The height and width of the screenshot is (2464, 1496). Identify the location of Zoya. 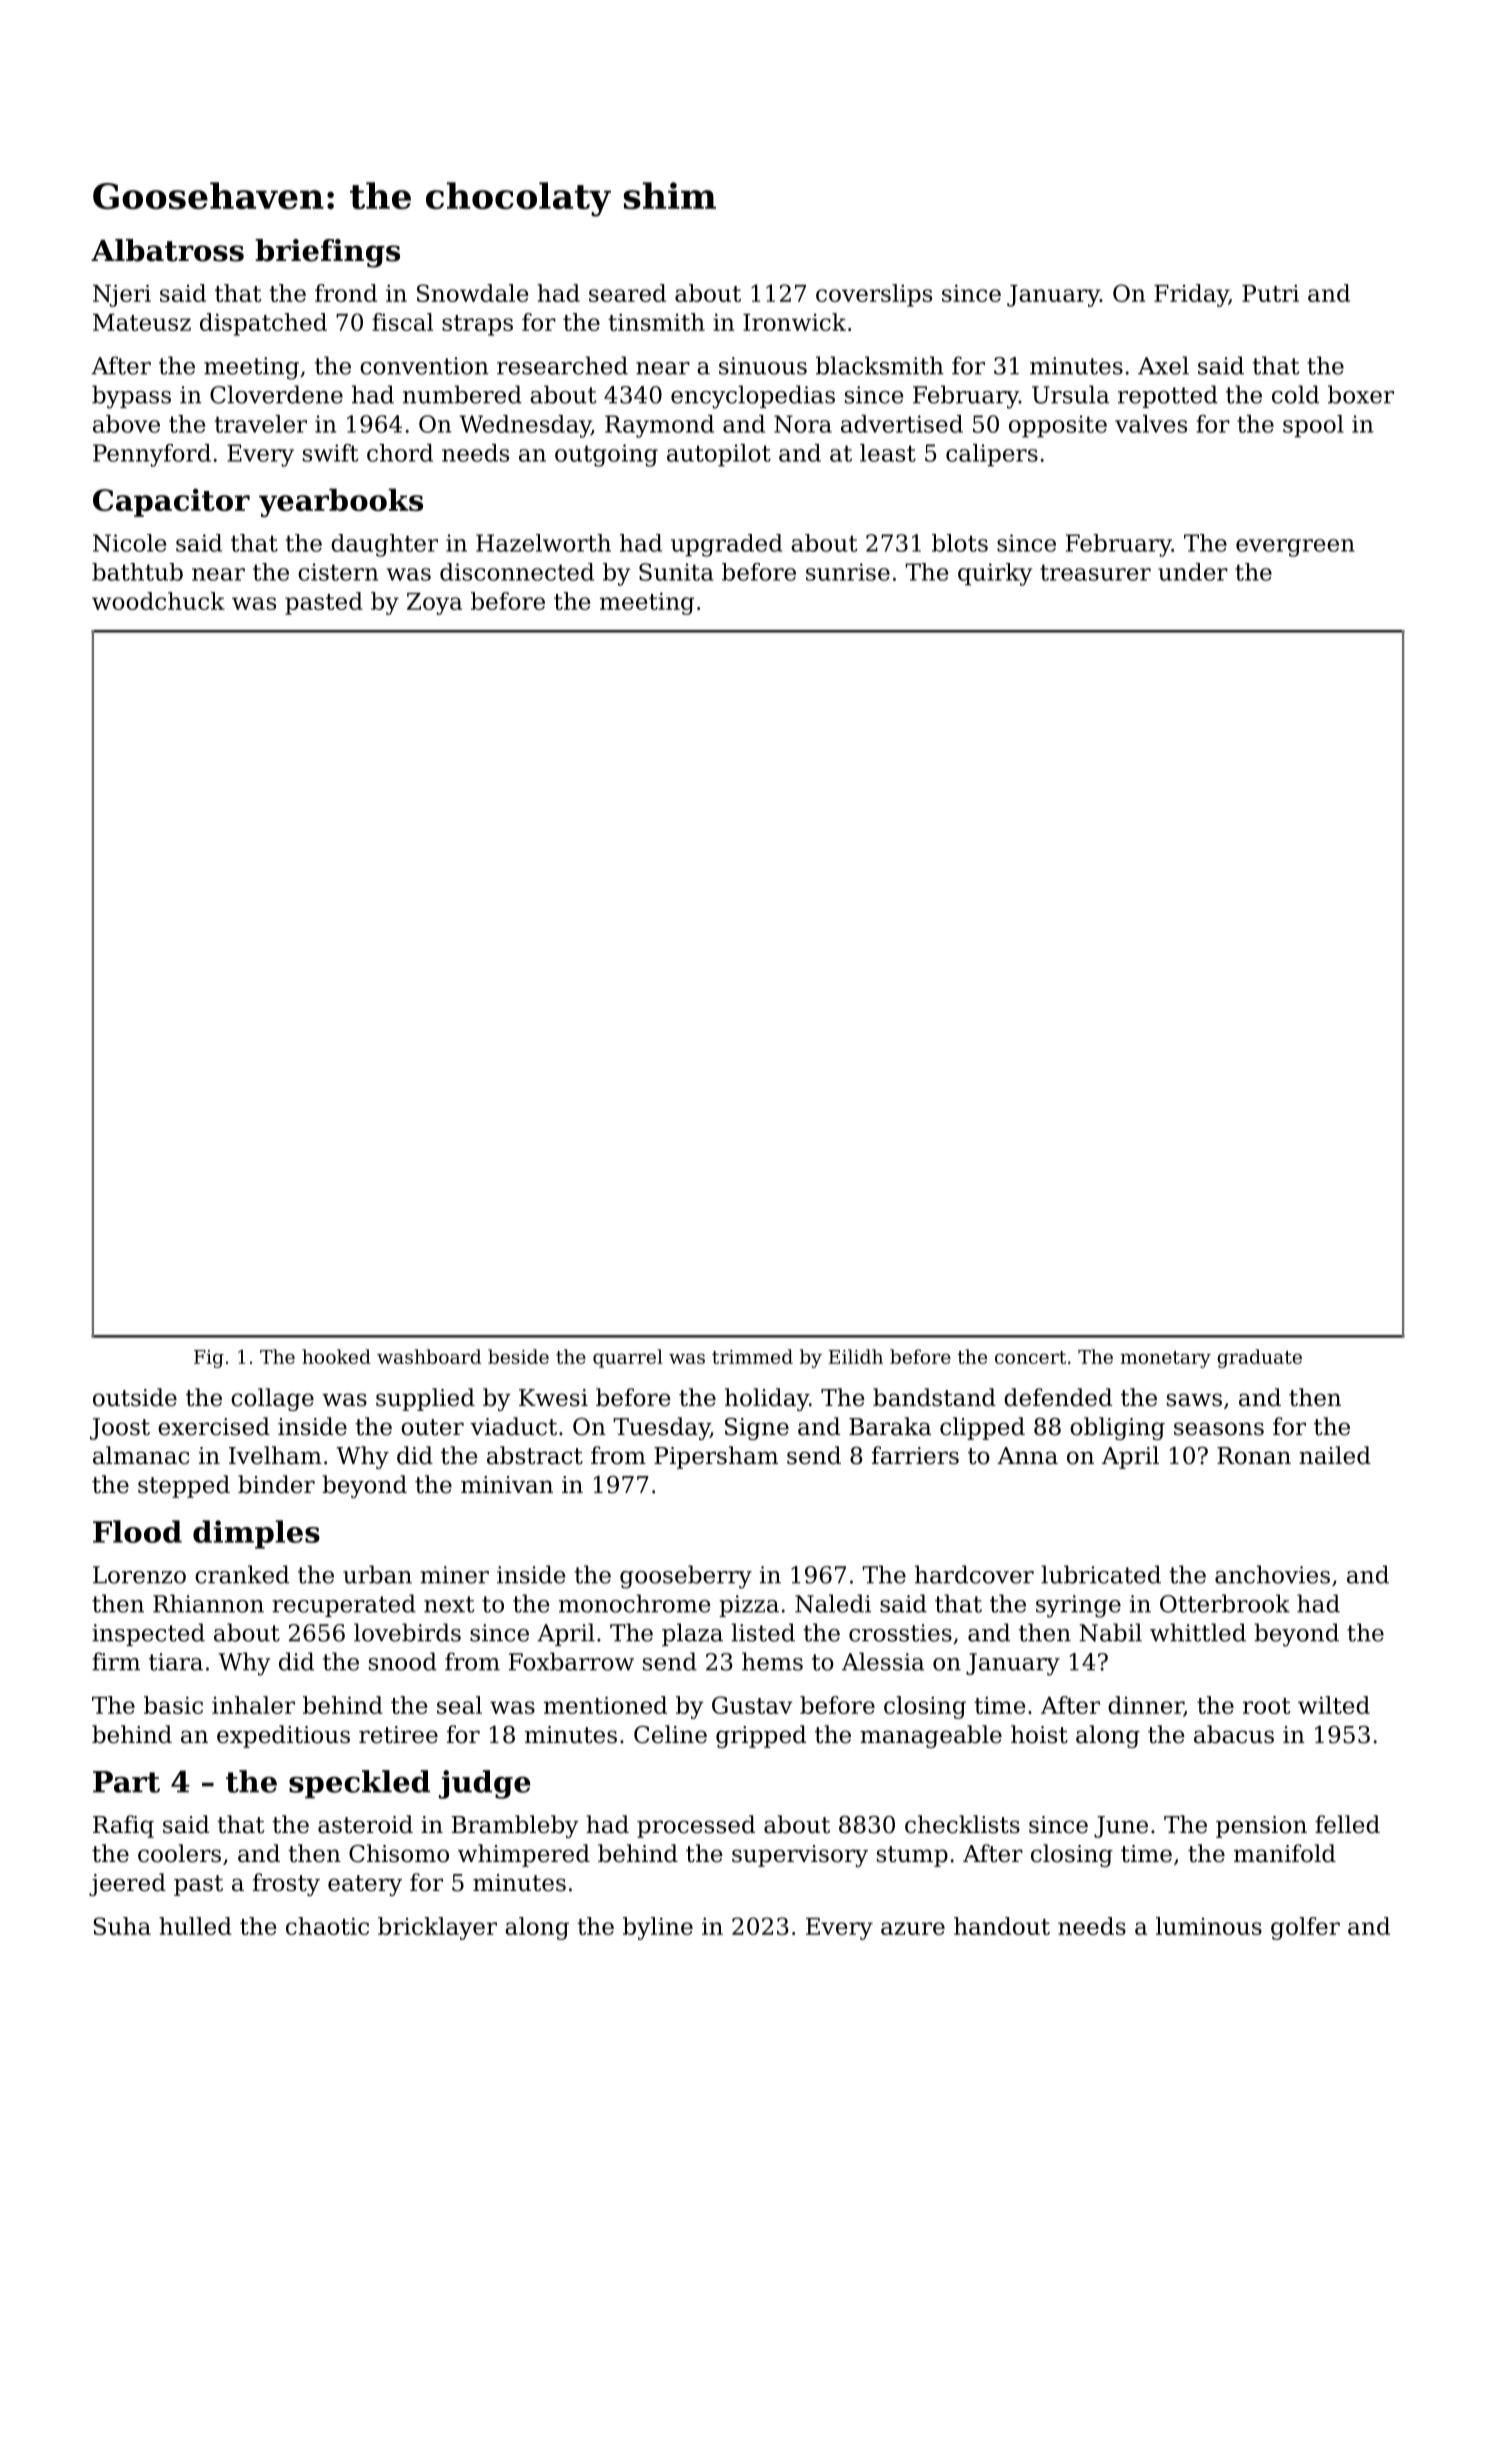
(434, 604).
